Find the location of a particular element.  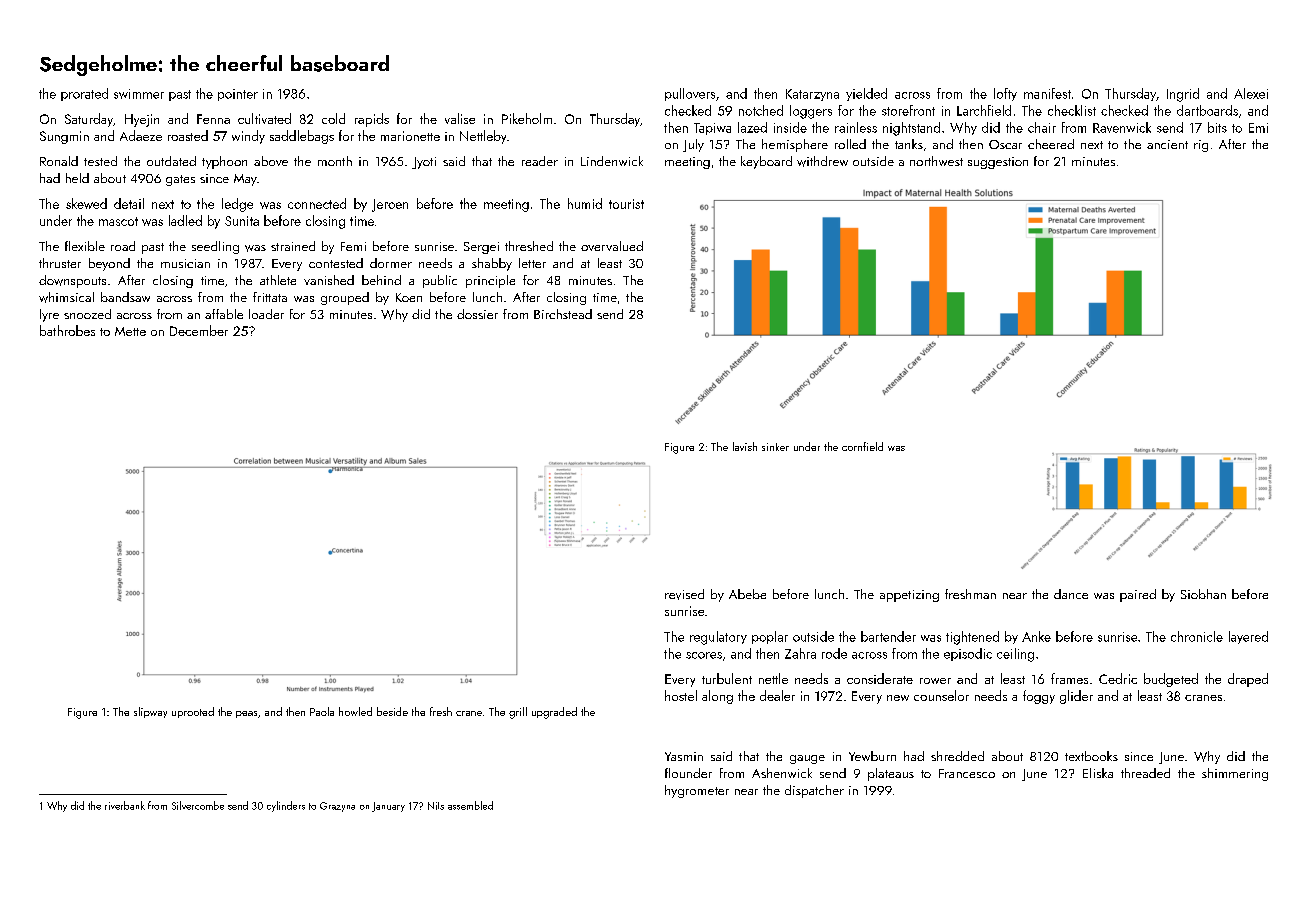

lofty is located at coordinates (1005, 94).
